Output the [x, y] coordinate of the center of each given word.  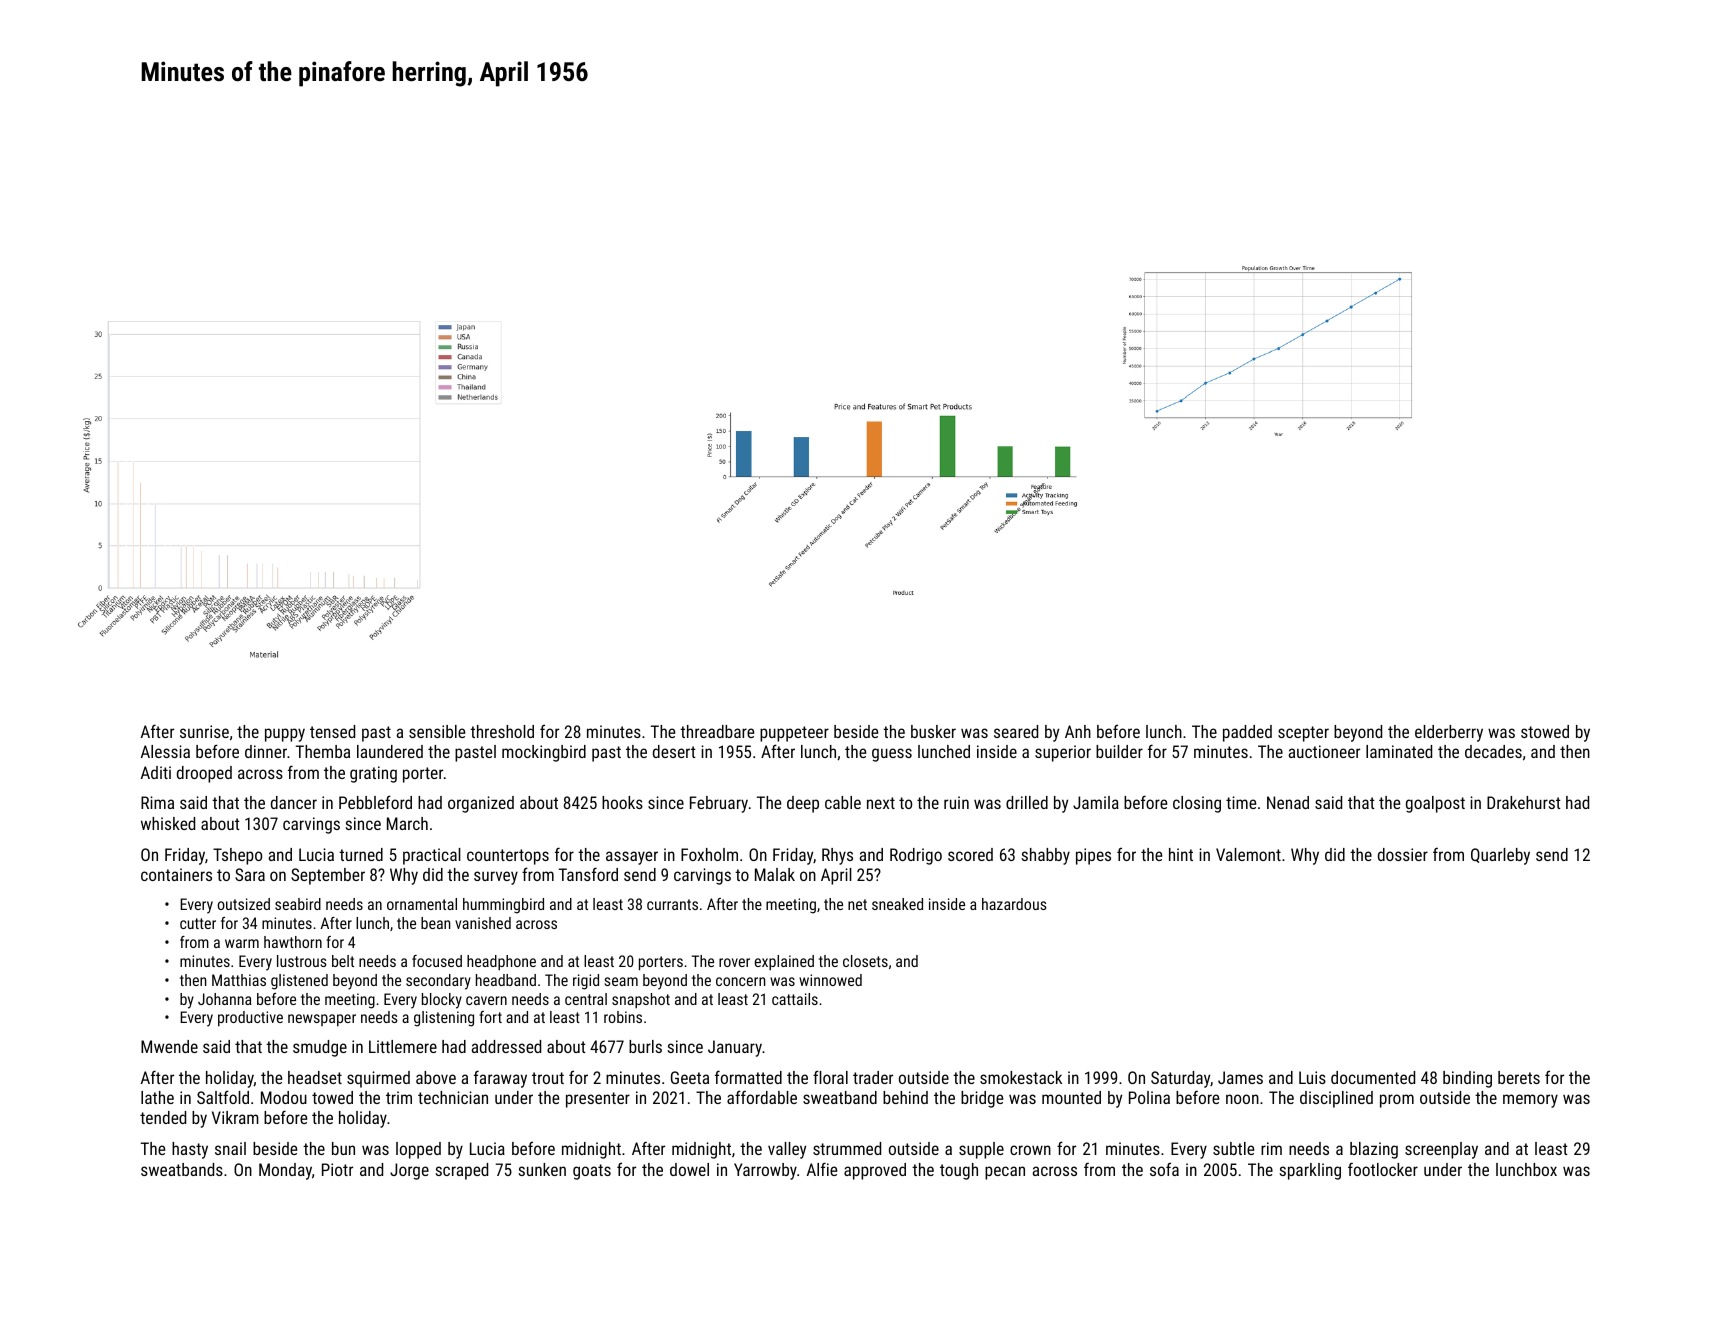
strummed [847, 1148]
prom [1397, 1101]
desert [674, 751]
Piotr [337, 1169]
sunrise [204, 731]
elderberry [1449, 733]
